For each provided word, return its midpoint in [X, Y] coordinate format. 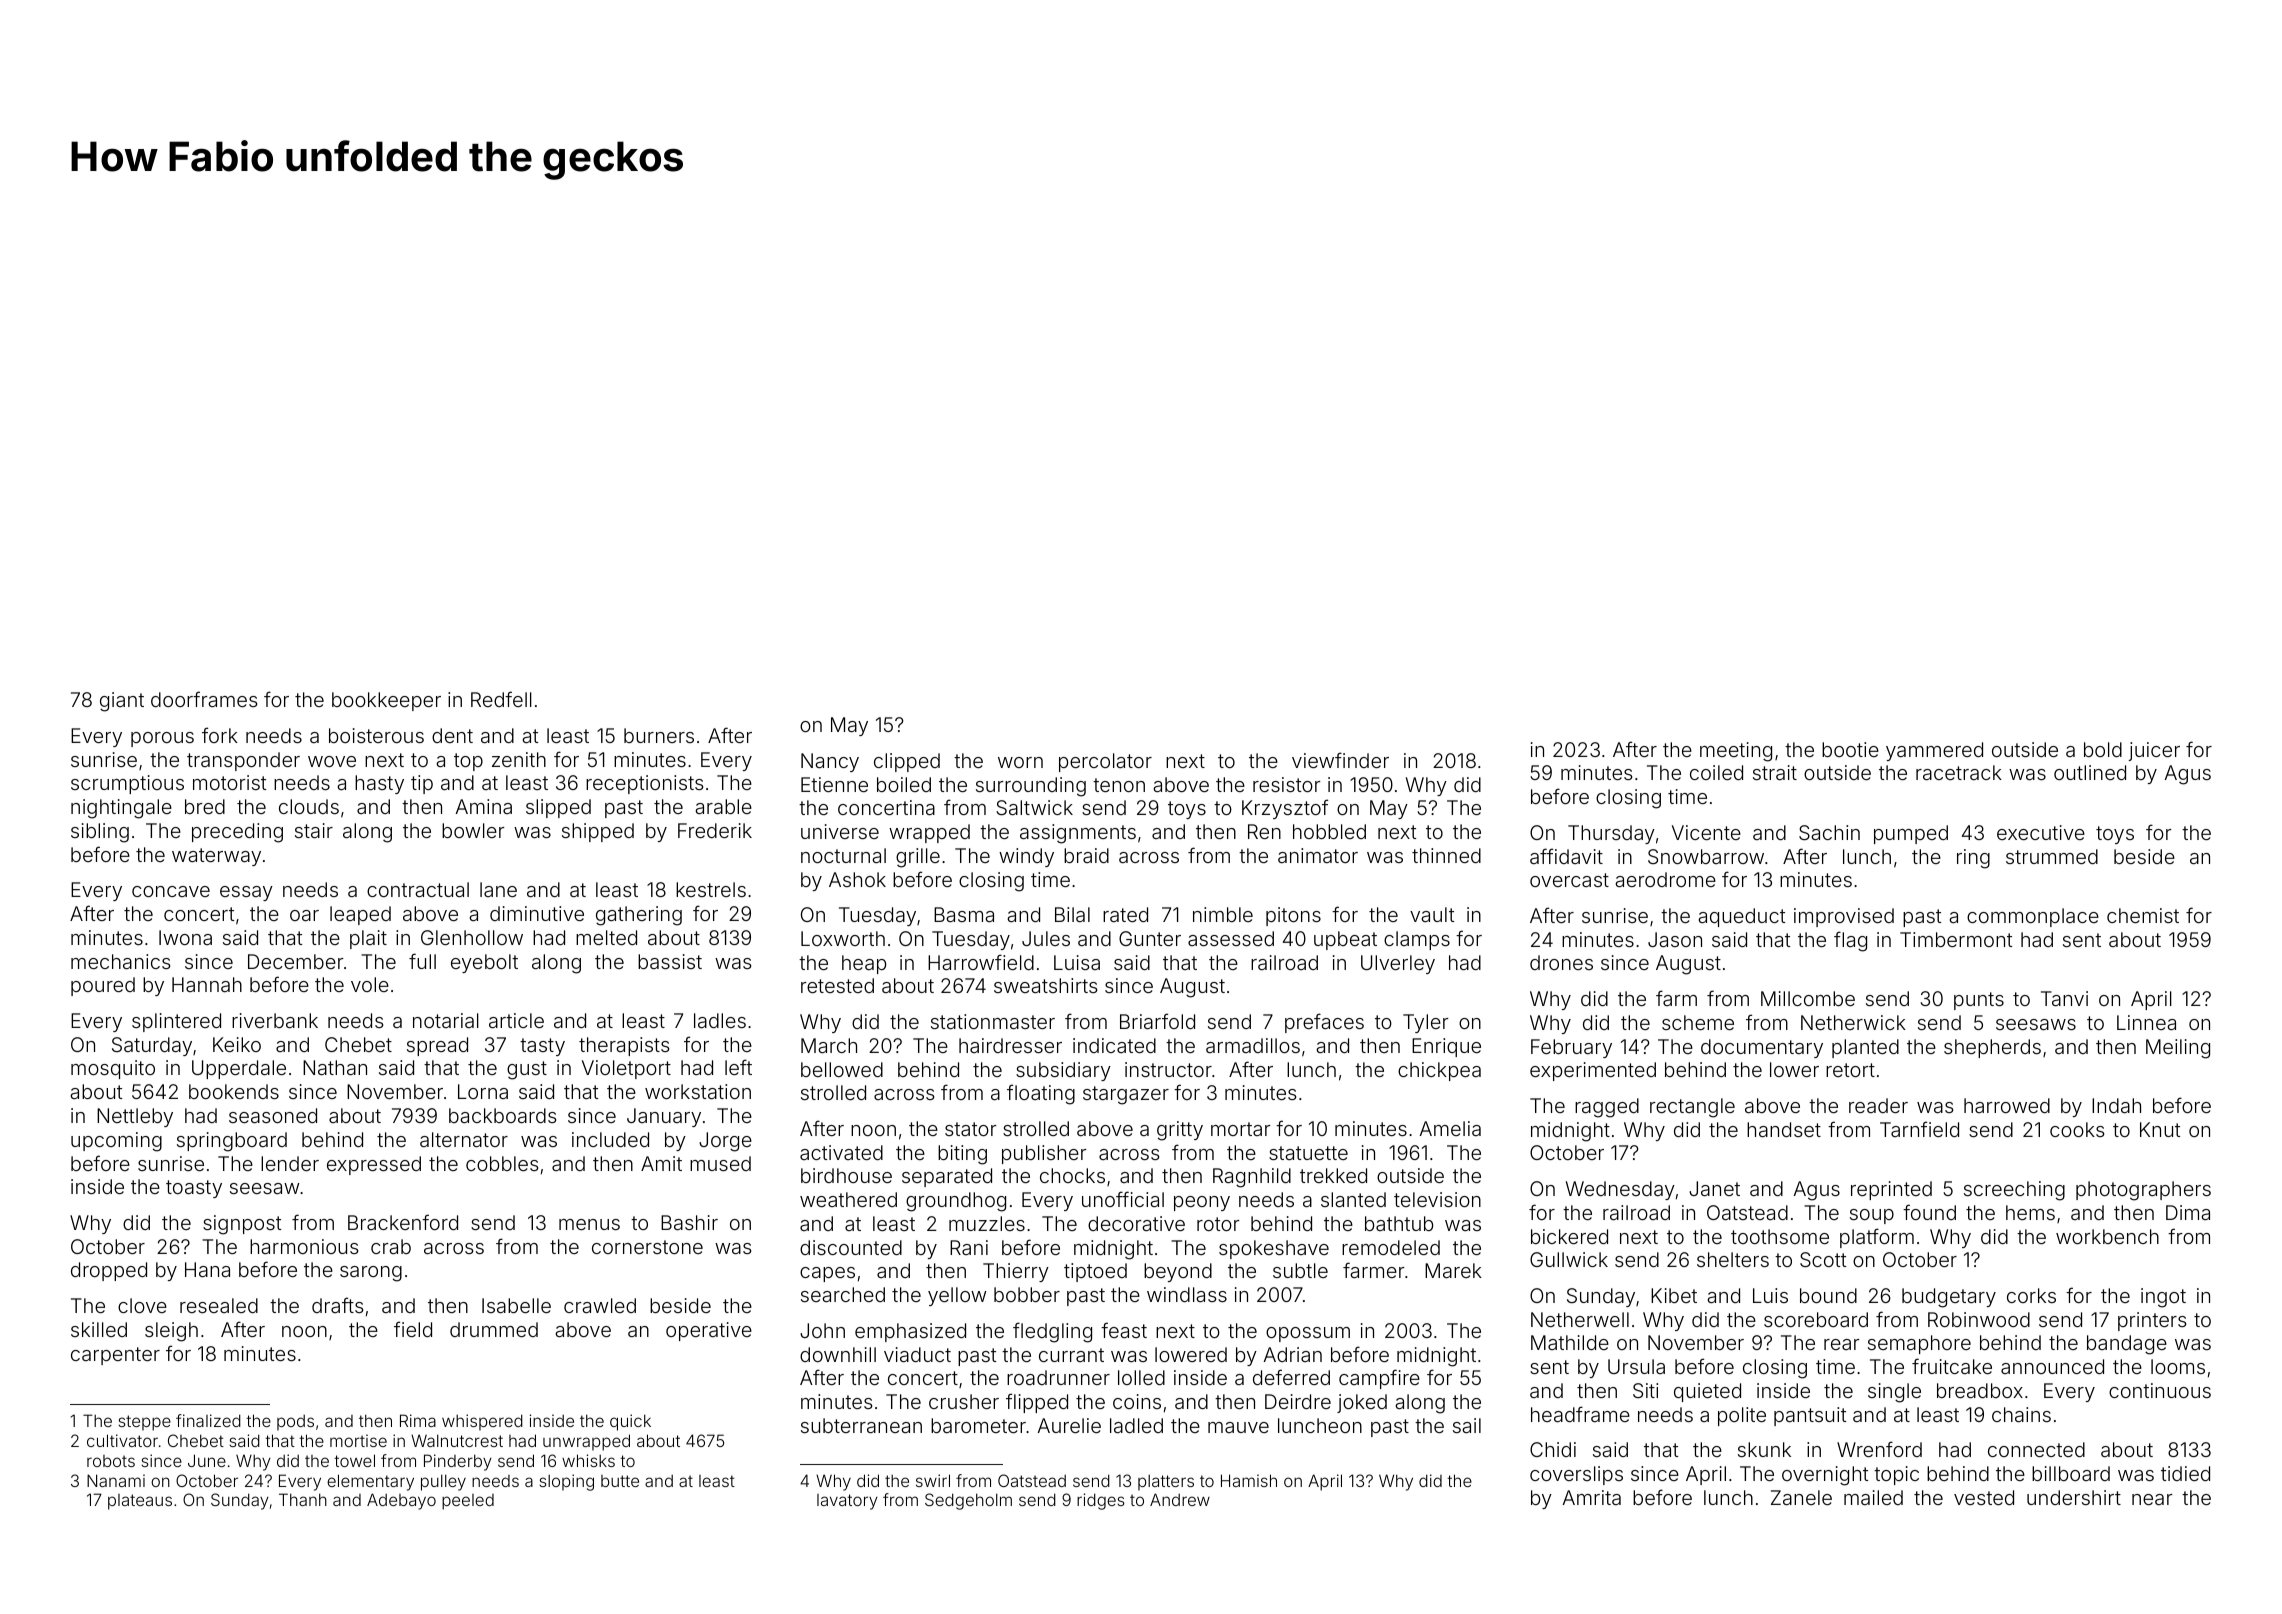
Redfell [501, 699]
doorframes [204, 699]
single [1894, 1393]
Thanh [303, 1499]
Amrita [1591, 1497]
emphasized [910, 1332]
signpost [242, 1225]
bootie [1850, 749]
